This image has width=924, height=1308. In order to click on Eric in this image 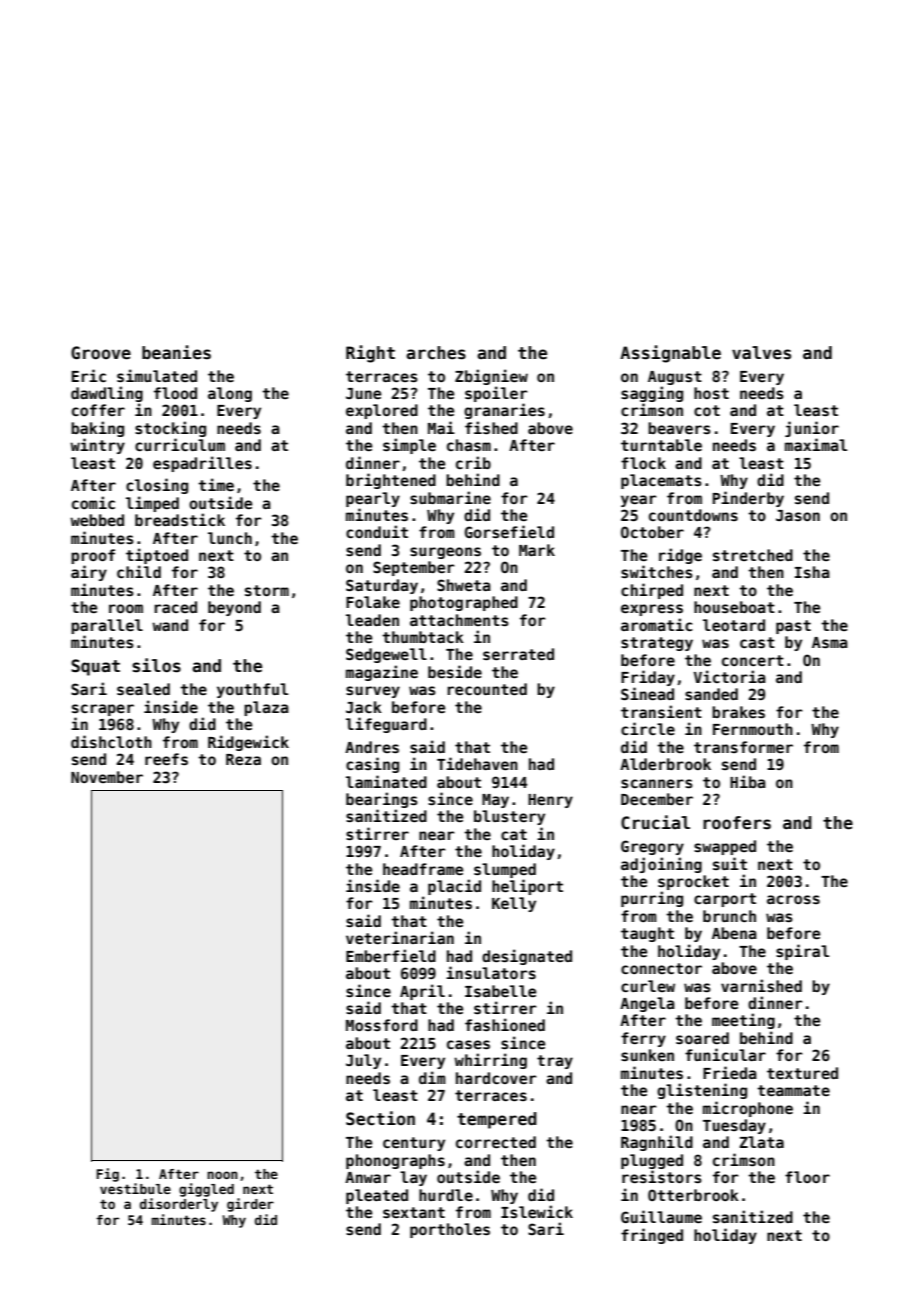, I will do `click(89, 375)`.
